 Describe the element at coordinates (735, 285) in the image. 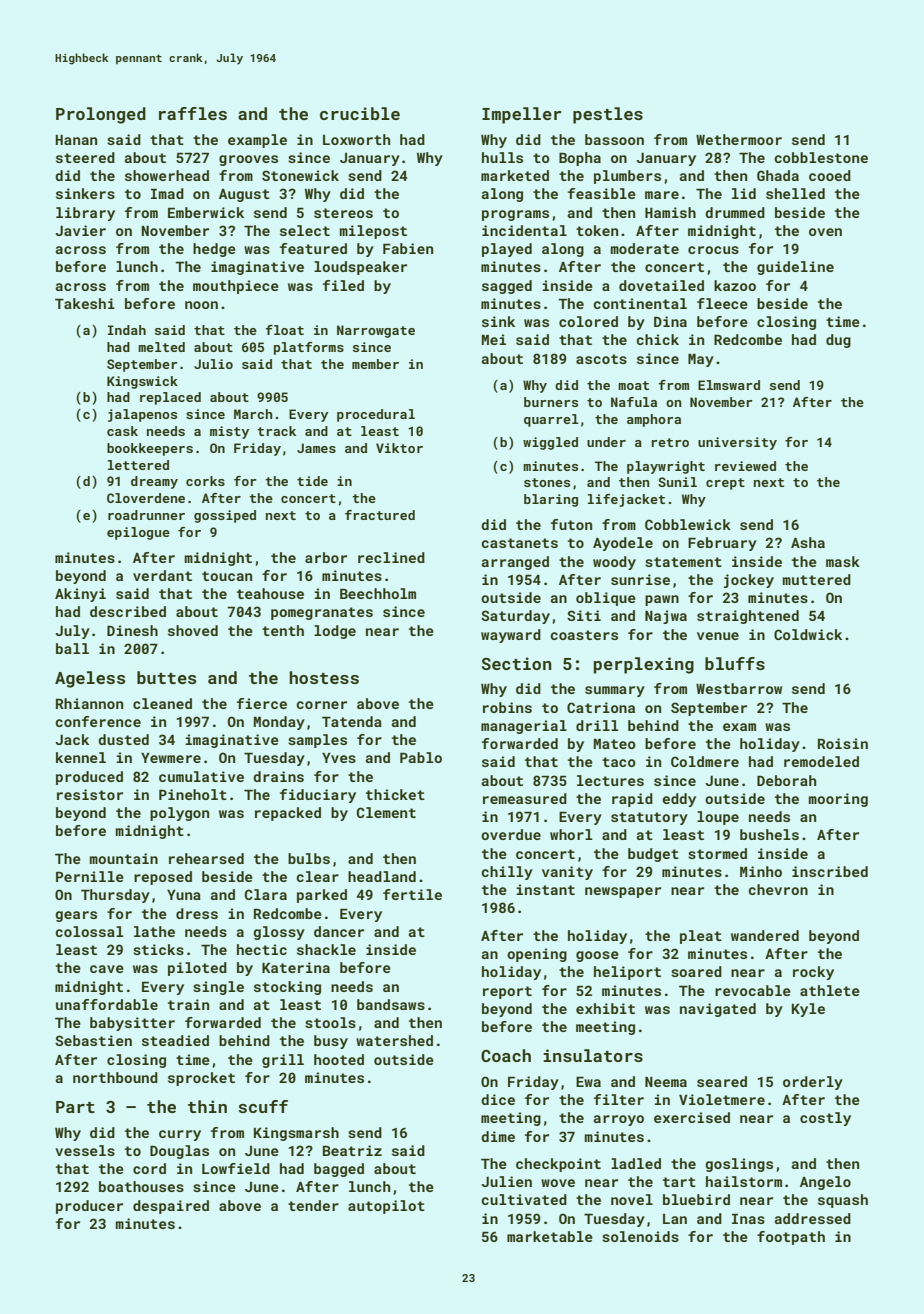

I see `kazoo` at that location.
